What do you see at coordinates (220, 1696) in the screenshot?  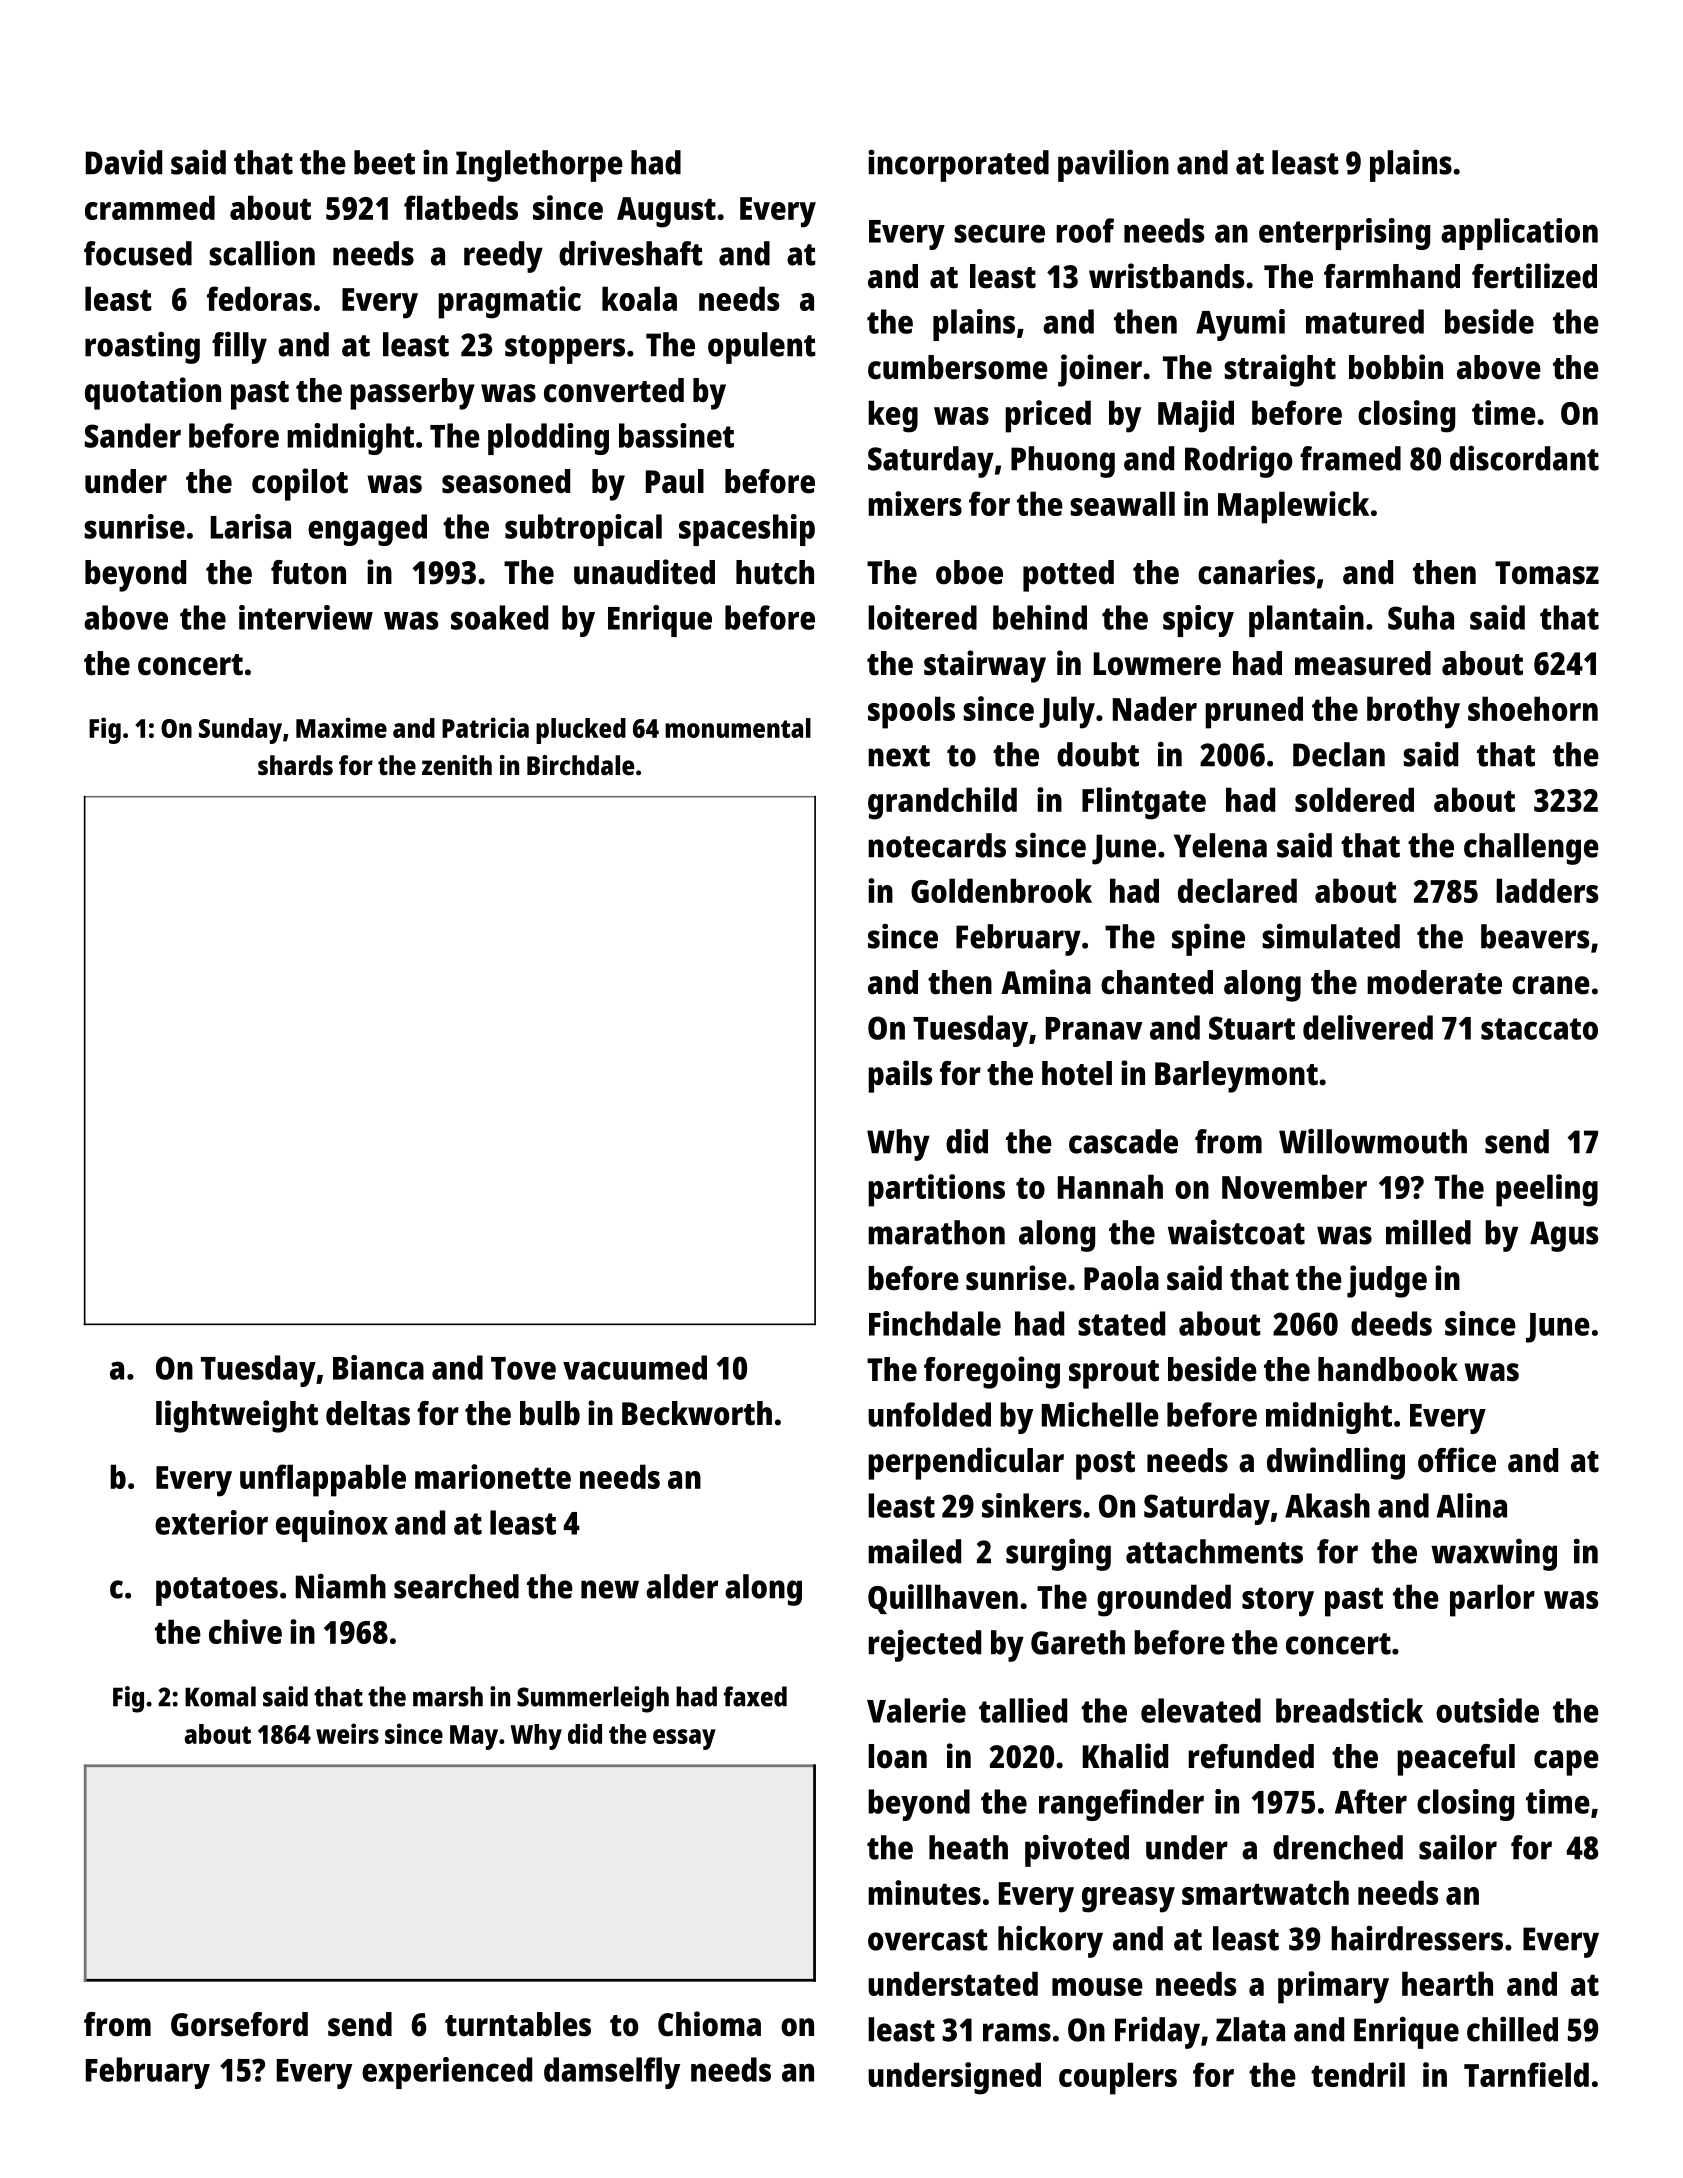 I see `Komal` at bounding box center [220, 1696].
